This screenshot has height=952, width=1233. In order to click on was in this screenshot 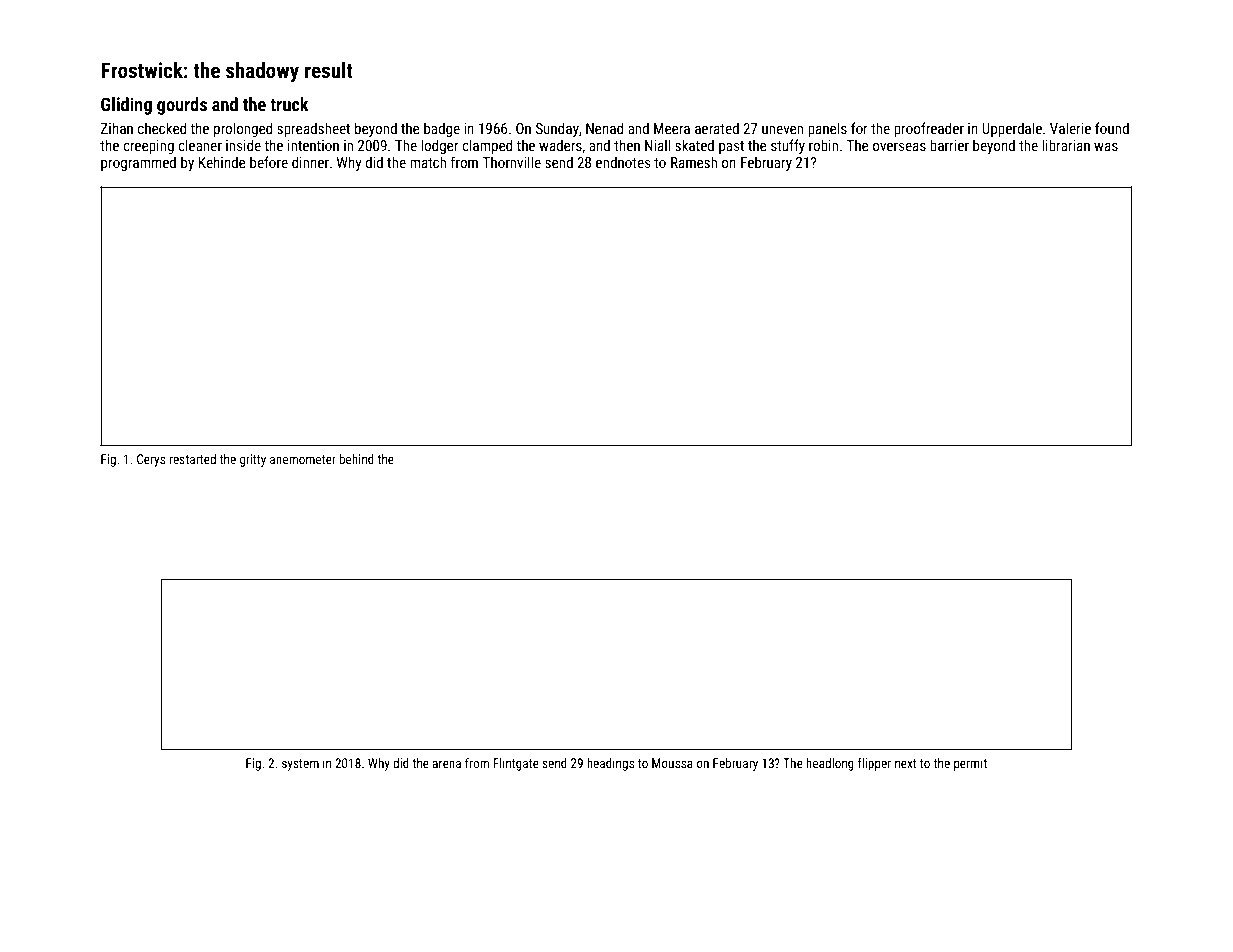, I will do `click(1106, 147)`.
